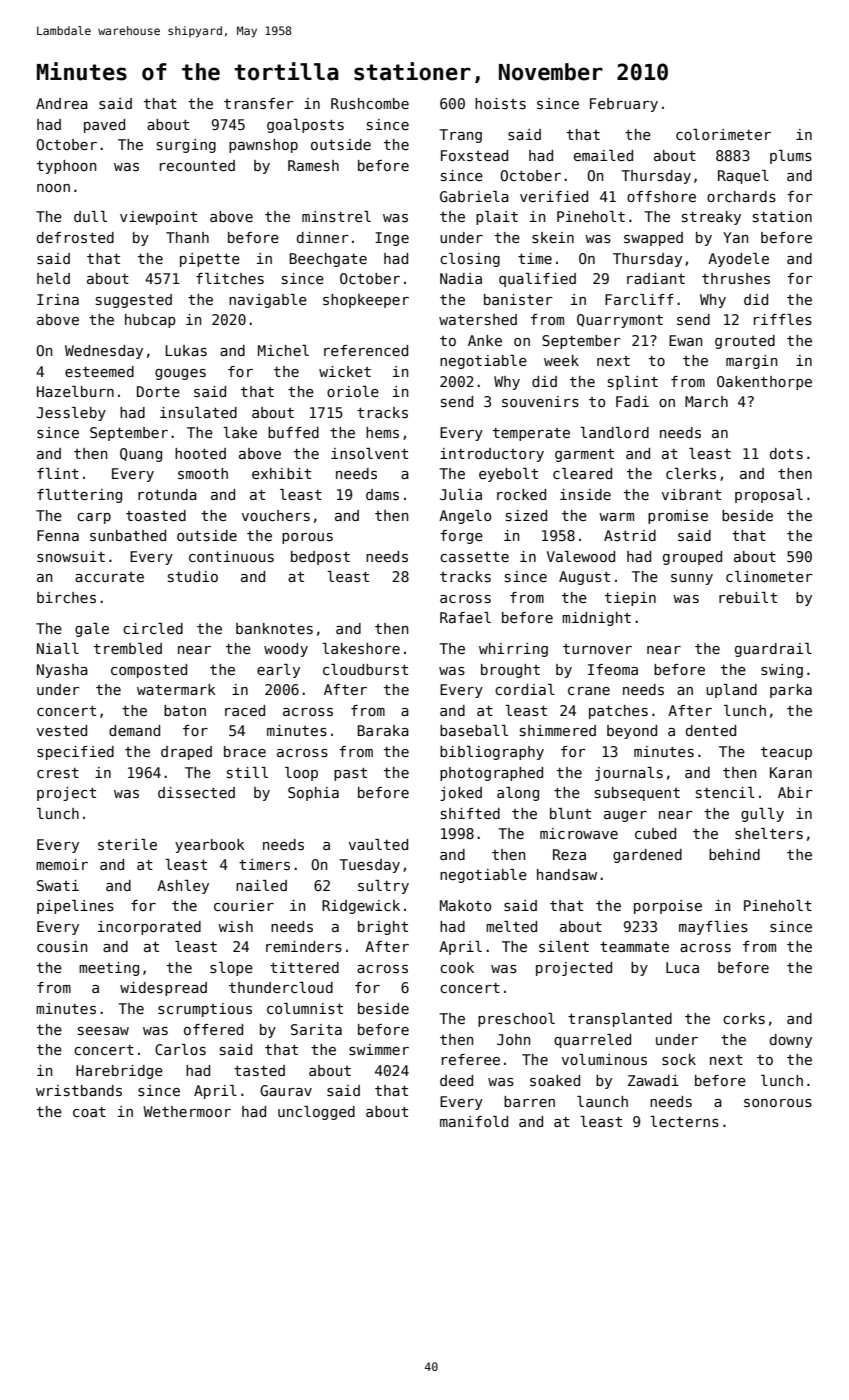 This screenshot has width=849, height=1400. Describe the element at coordinates (597, 649) in the screenshot. I see `turnover` at that location.
